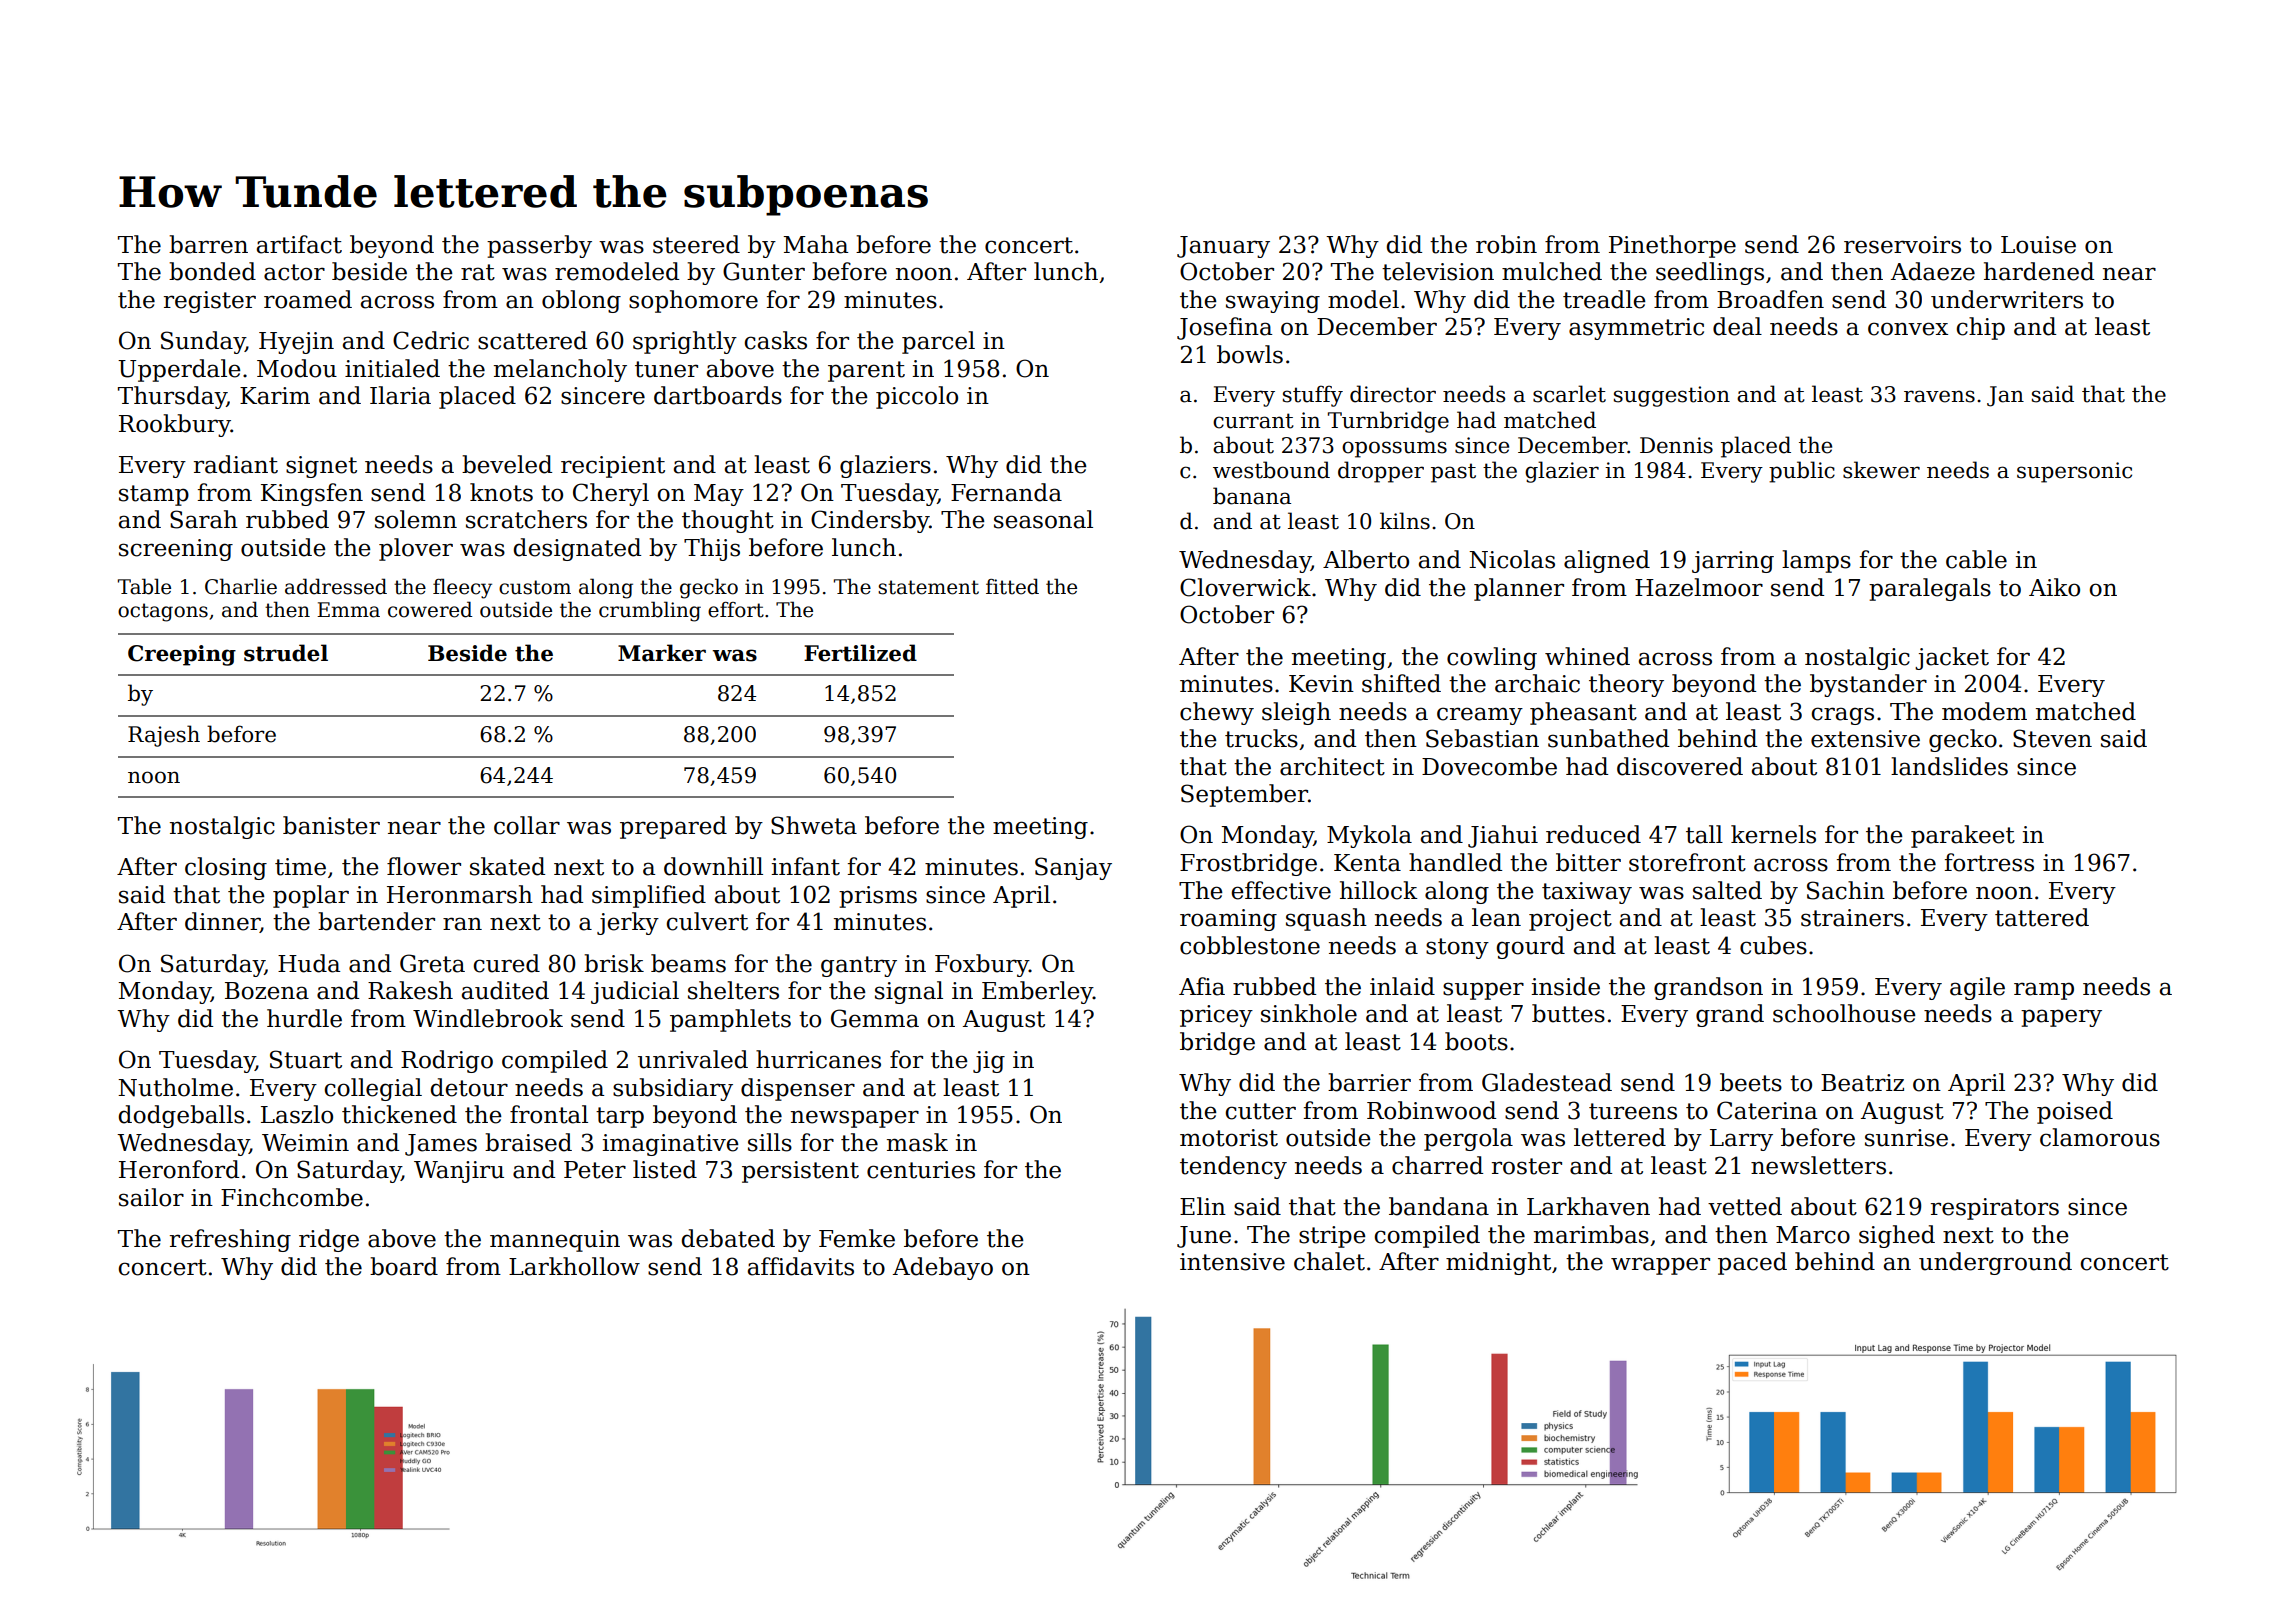  What do you see at coordinates (286, 653) in the page?
I see `strudel` at bounding box center [286, 653].
